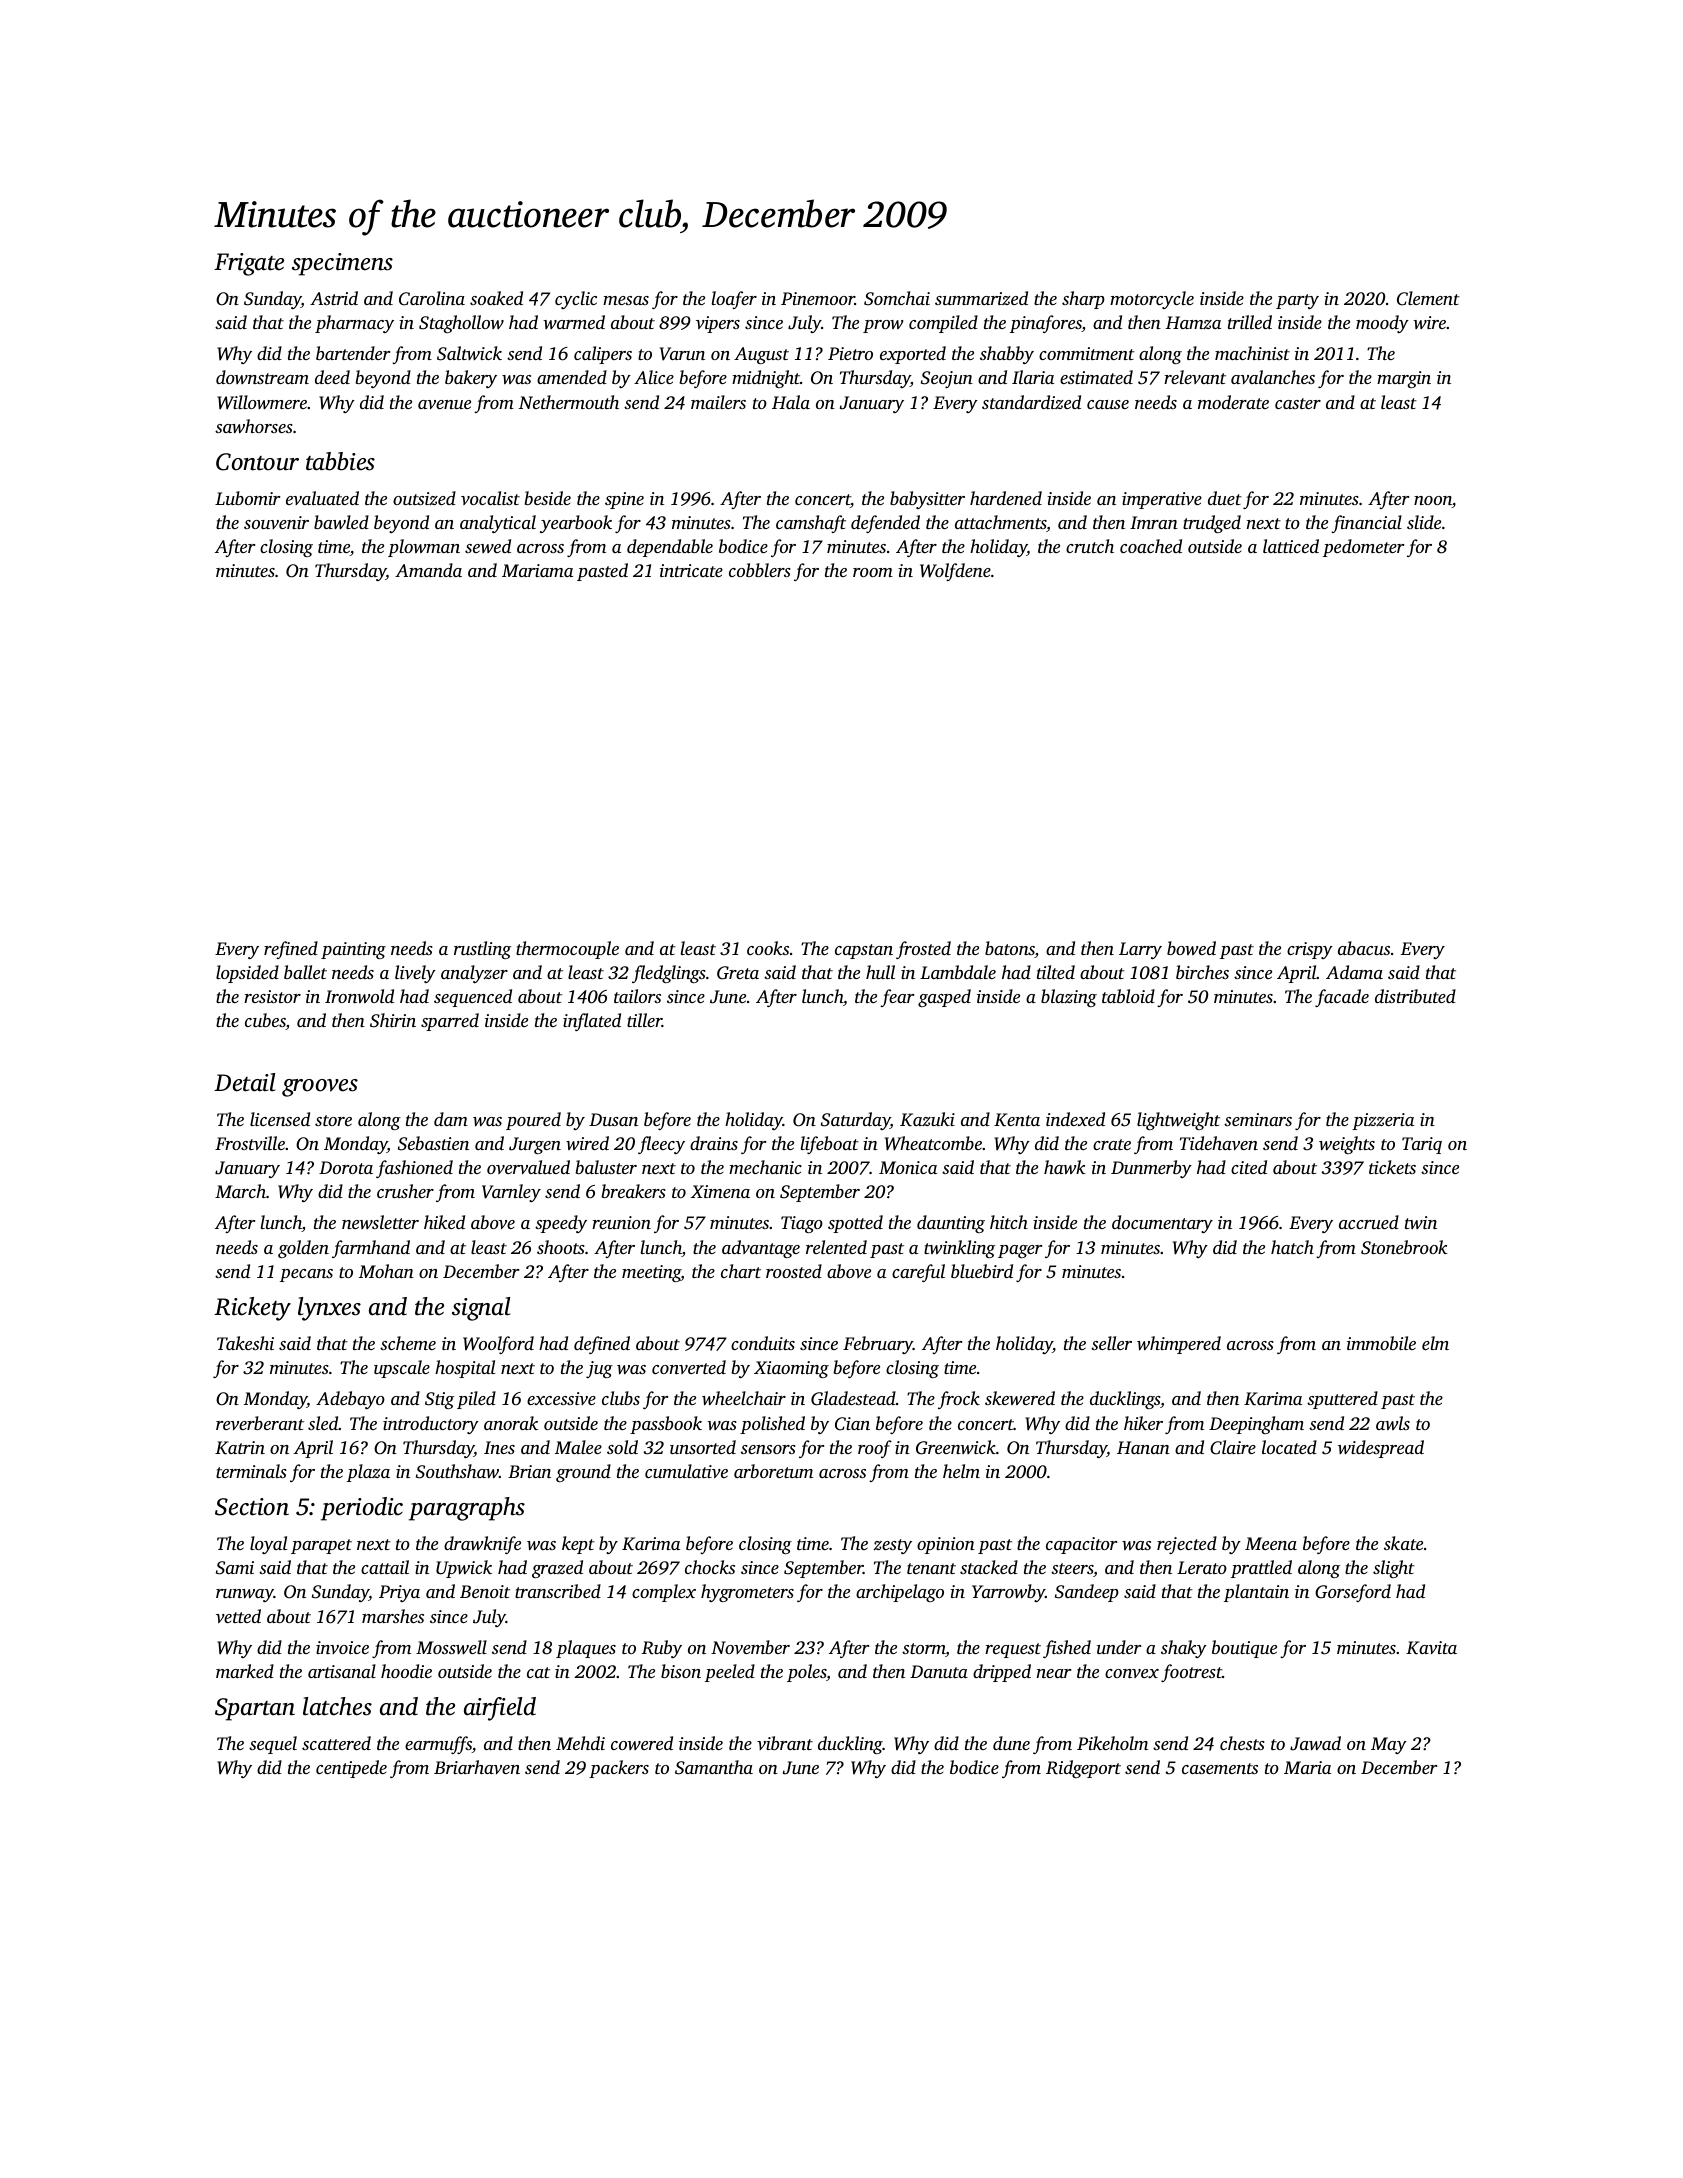  What do you see at coordinates (946, 1545) in the page?
I see `opinion` at bounding box center [946, 1545].
